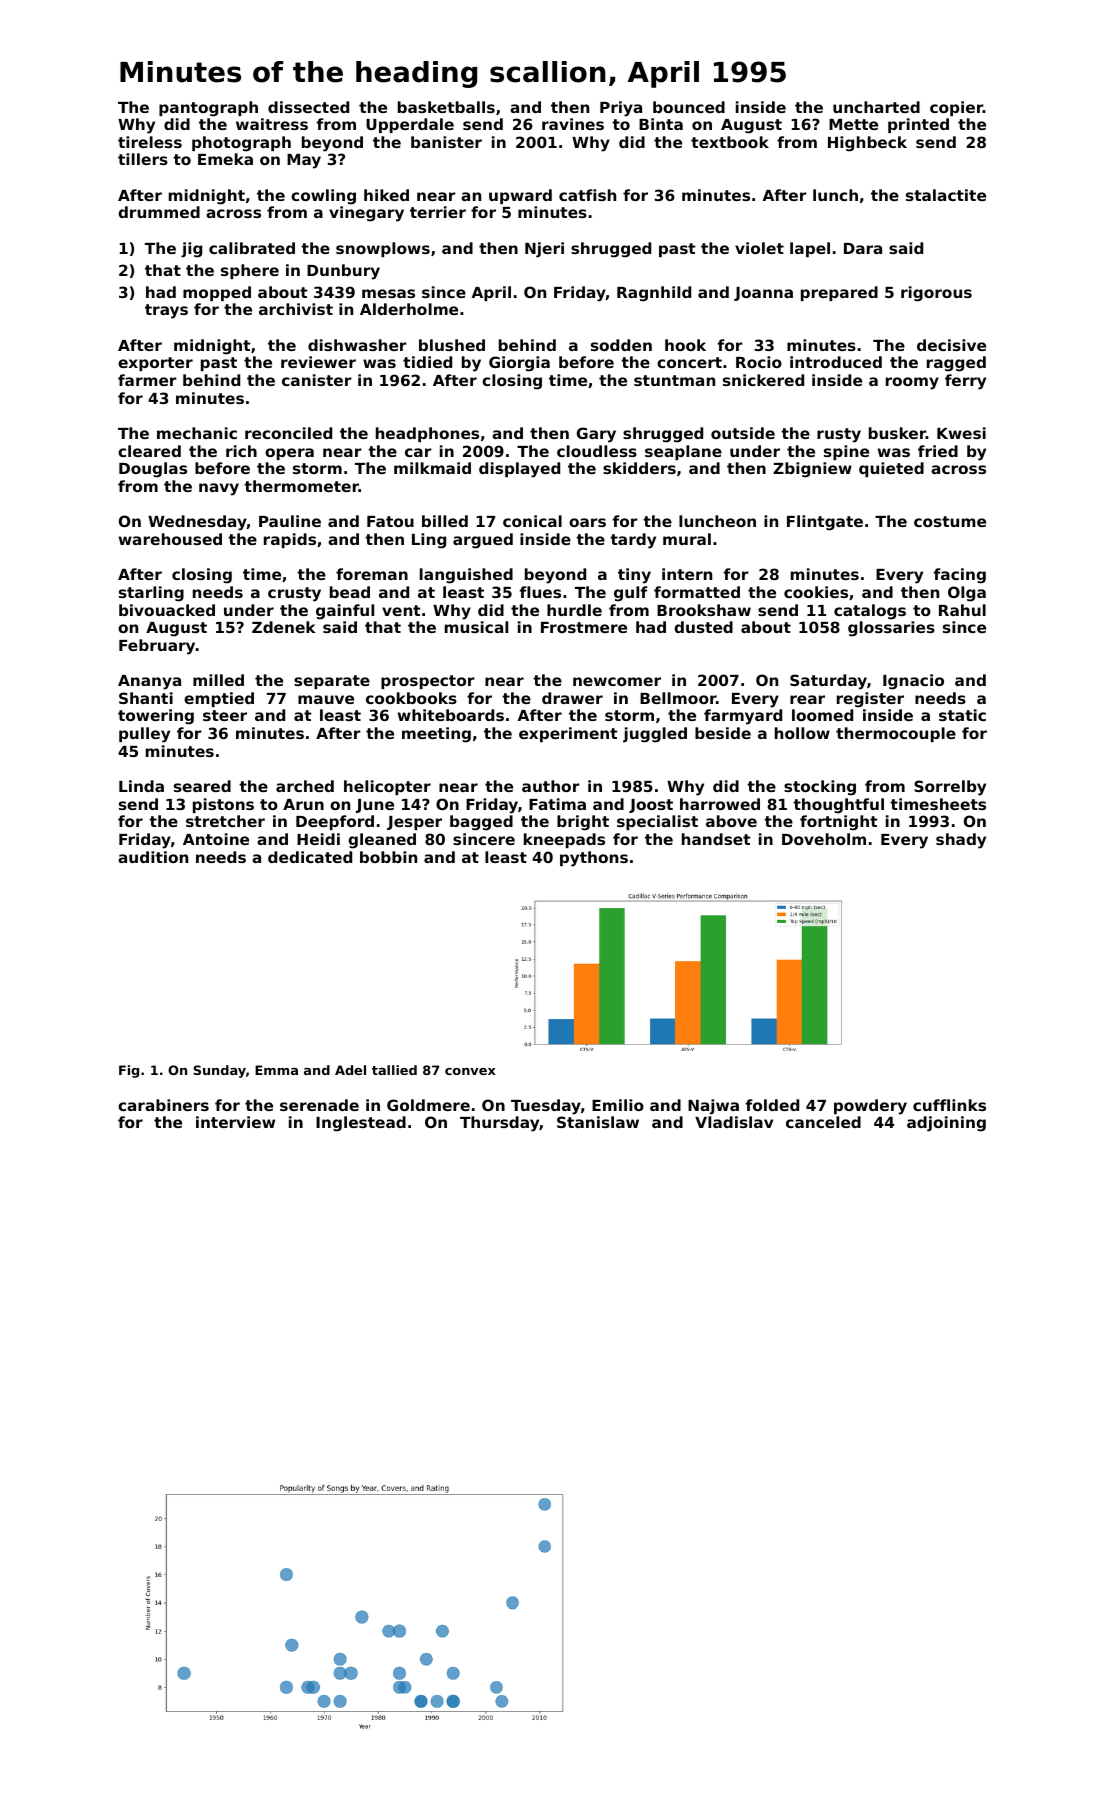  I want to click on Inglestead, so click(361, 1124).
